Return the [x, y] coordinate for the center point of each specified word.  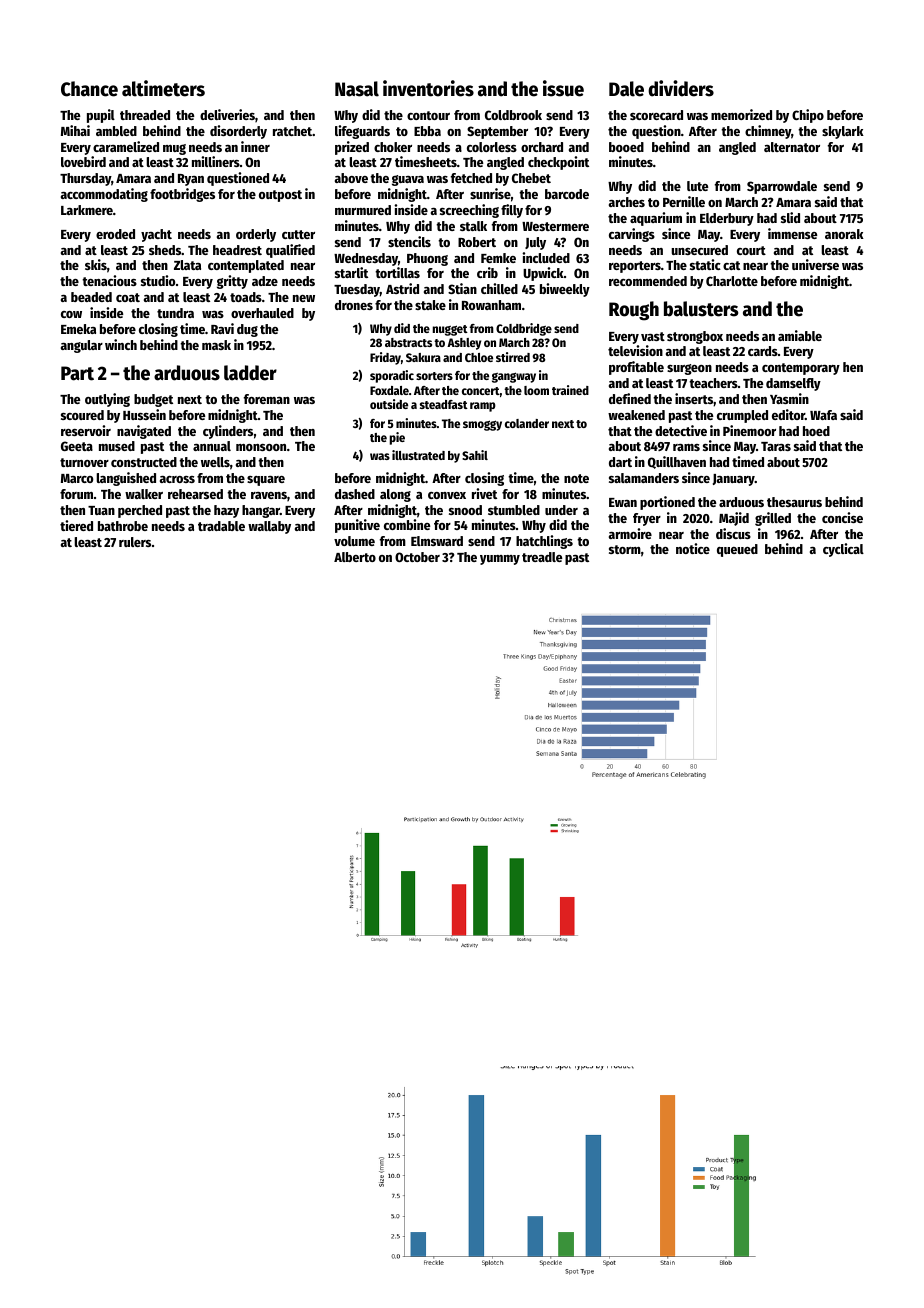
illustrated [418, 455]
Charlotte [732, 281]
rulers [135, 542]
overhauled [262, 313]
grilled [773, 519]
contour [428, 115]
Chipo [808, 116]
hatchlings [544, 542]
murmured [363, 210]
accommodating [104, 195]
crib [487, 272]
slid [790, 217]
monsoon [261, 447]
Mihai [75, 130]
